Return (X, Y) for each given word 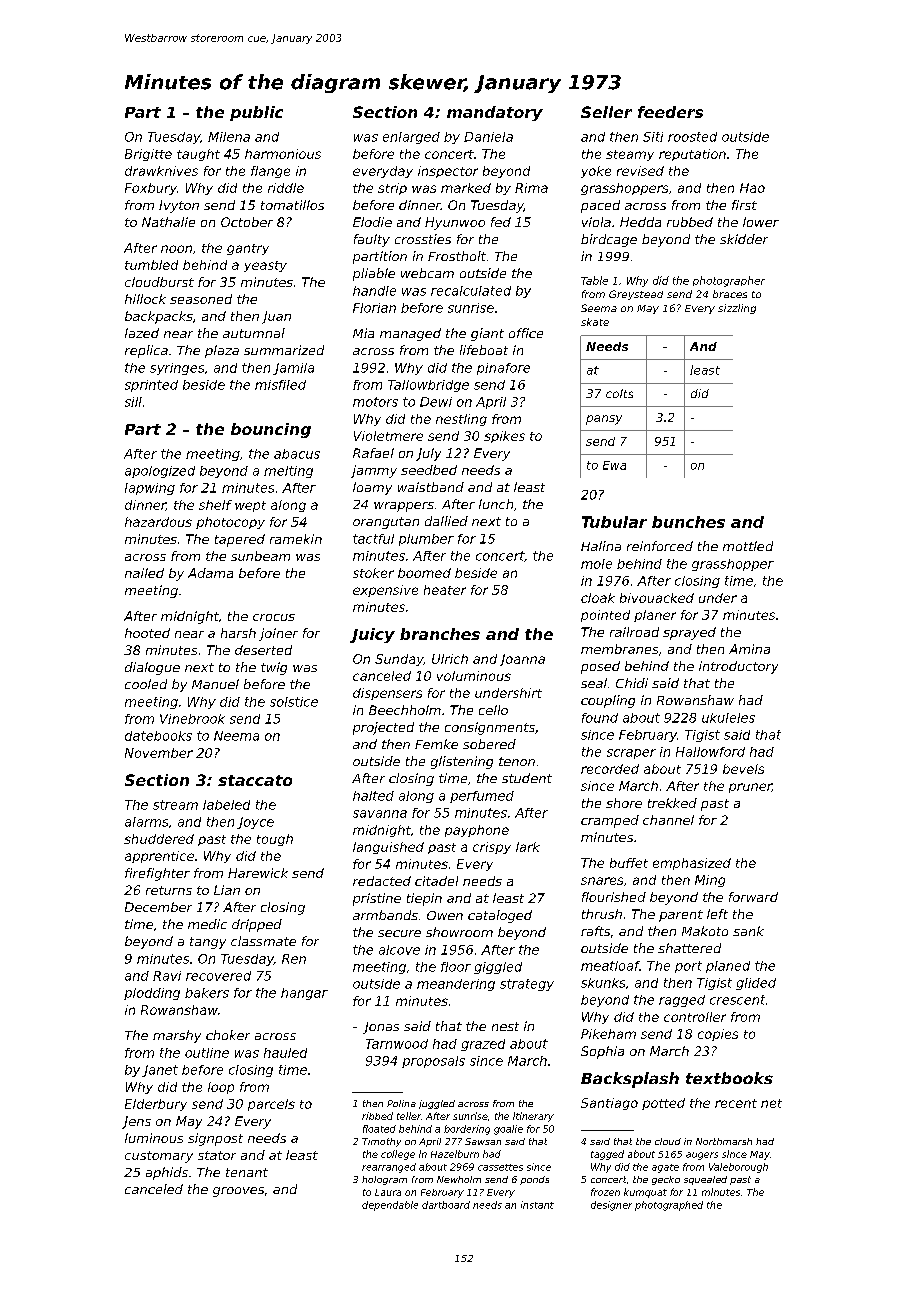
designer (611, 1206)
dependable (390, 1206)
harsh (238, 633)
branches (440, 634)
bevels (743, 769)
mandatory (495, 113)
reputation (692, 155)
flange (270, 172)
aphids (167, 1173)
